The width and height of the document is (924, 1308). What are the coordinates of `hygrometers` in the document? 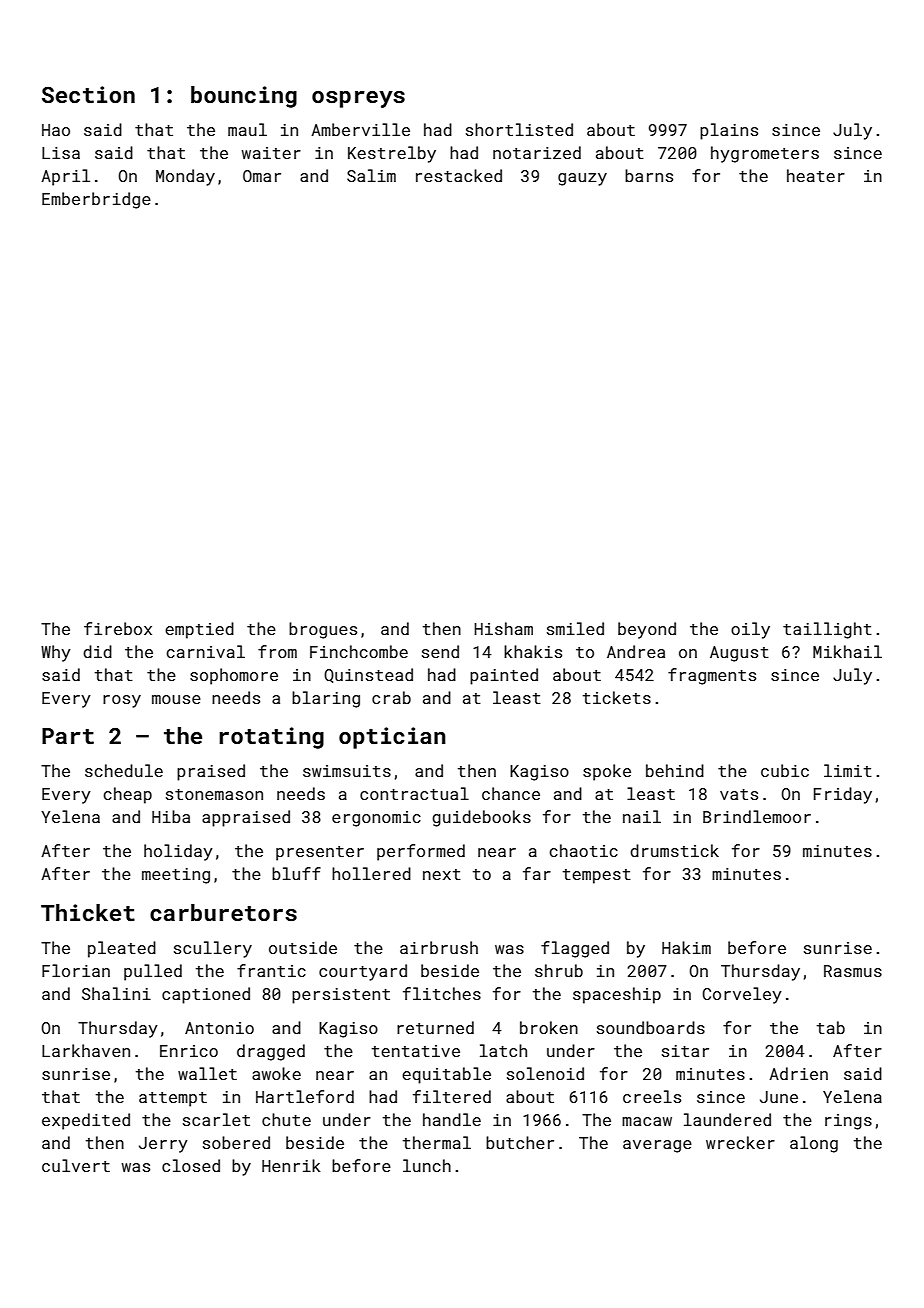 It's located at (765, 154).
